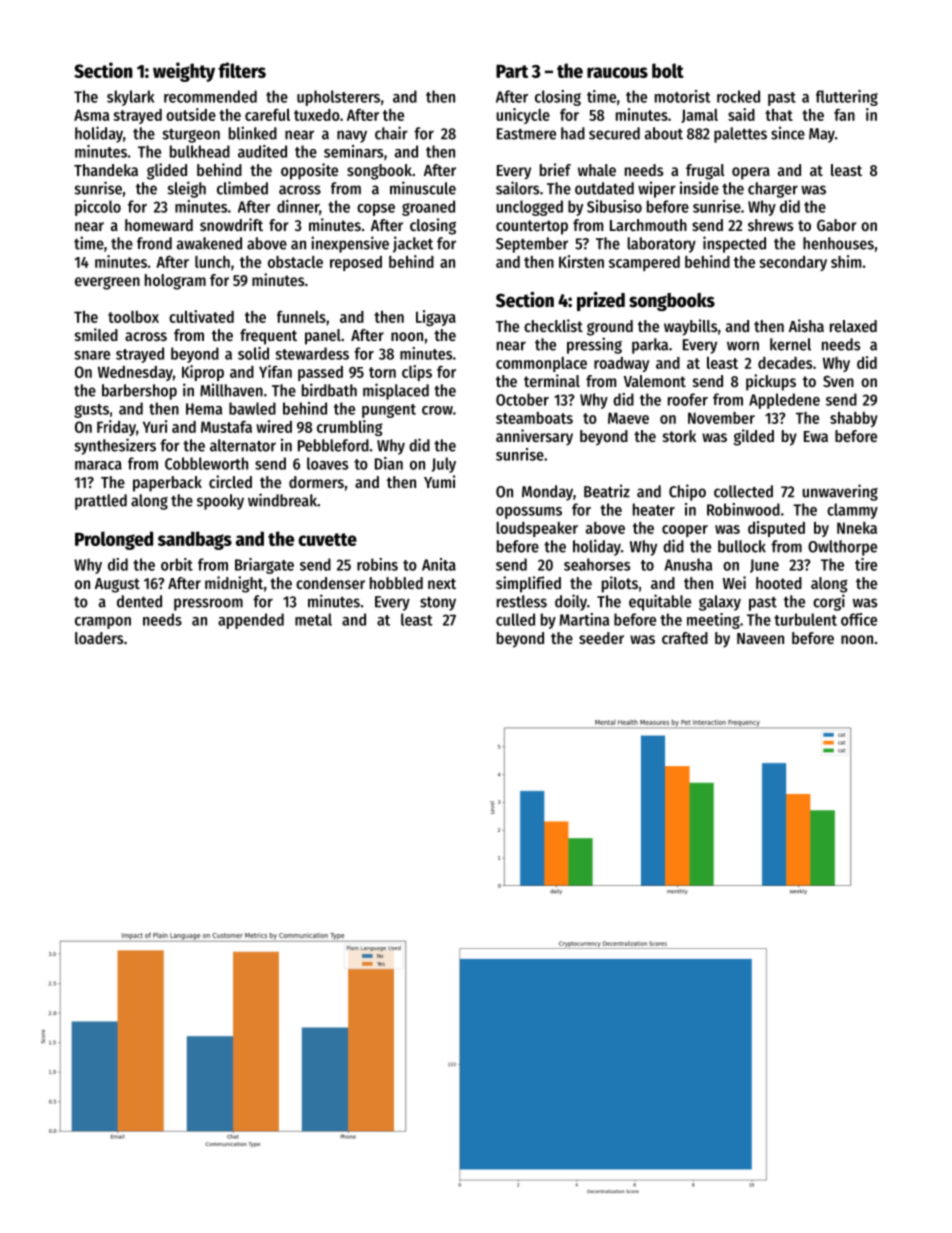 This document has width=952, height=1233. I want to click on Kirsten, so click(581, 261).
